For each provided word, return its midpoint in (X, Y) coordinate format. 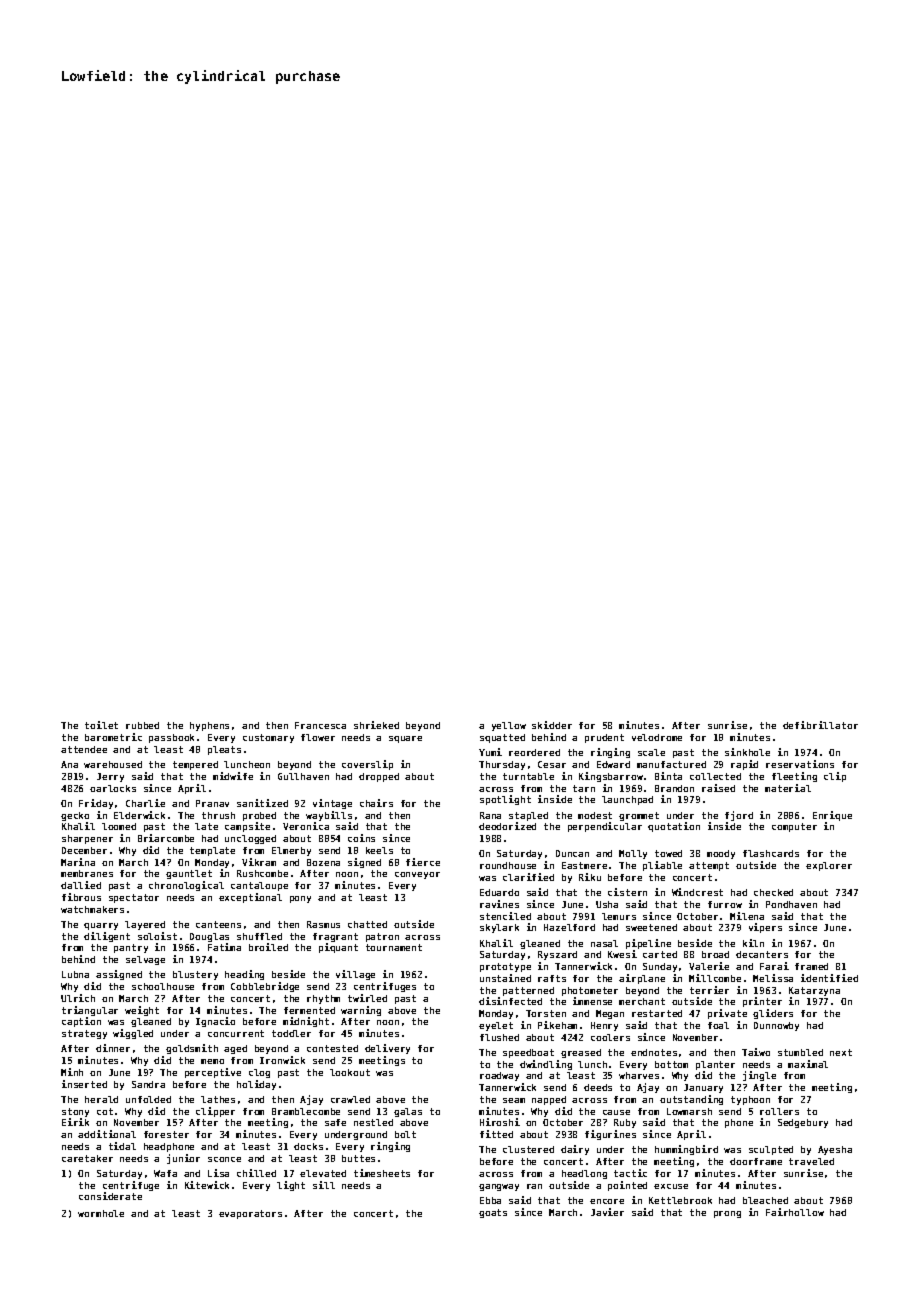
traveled (811, 1161)
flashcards (771, 853)
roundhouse (508, 865)
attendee (84, 749)
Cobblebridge (265, 987)
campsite (247, 827)
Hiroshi (500, 1122)
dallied (81, 885)
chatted (367, 924)
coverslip (367, 765)
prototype (505, 967)
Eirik (75, 1122)
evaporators (250, 1214)
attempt (709, 866)
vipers (765, 928)
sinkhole (747, 752)
